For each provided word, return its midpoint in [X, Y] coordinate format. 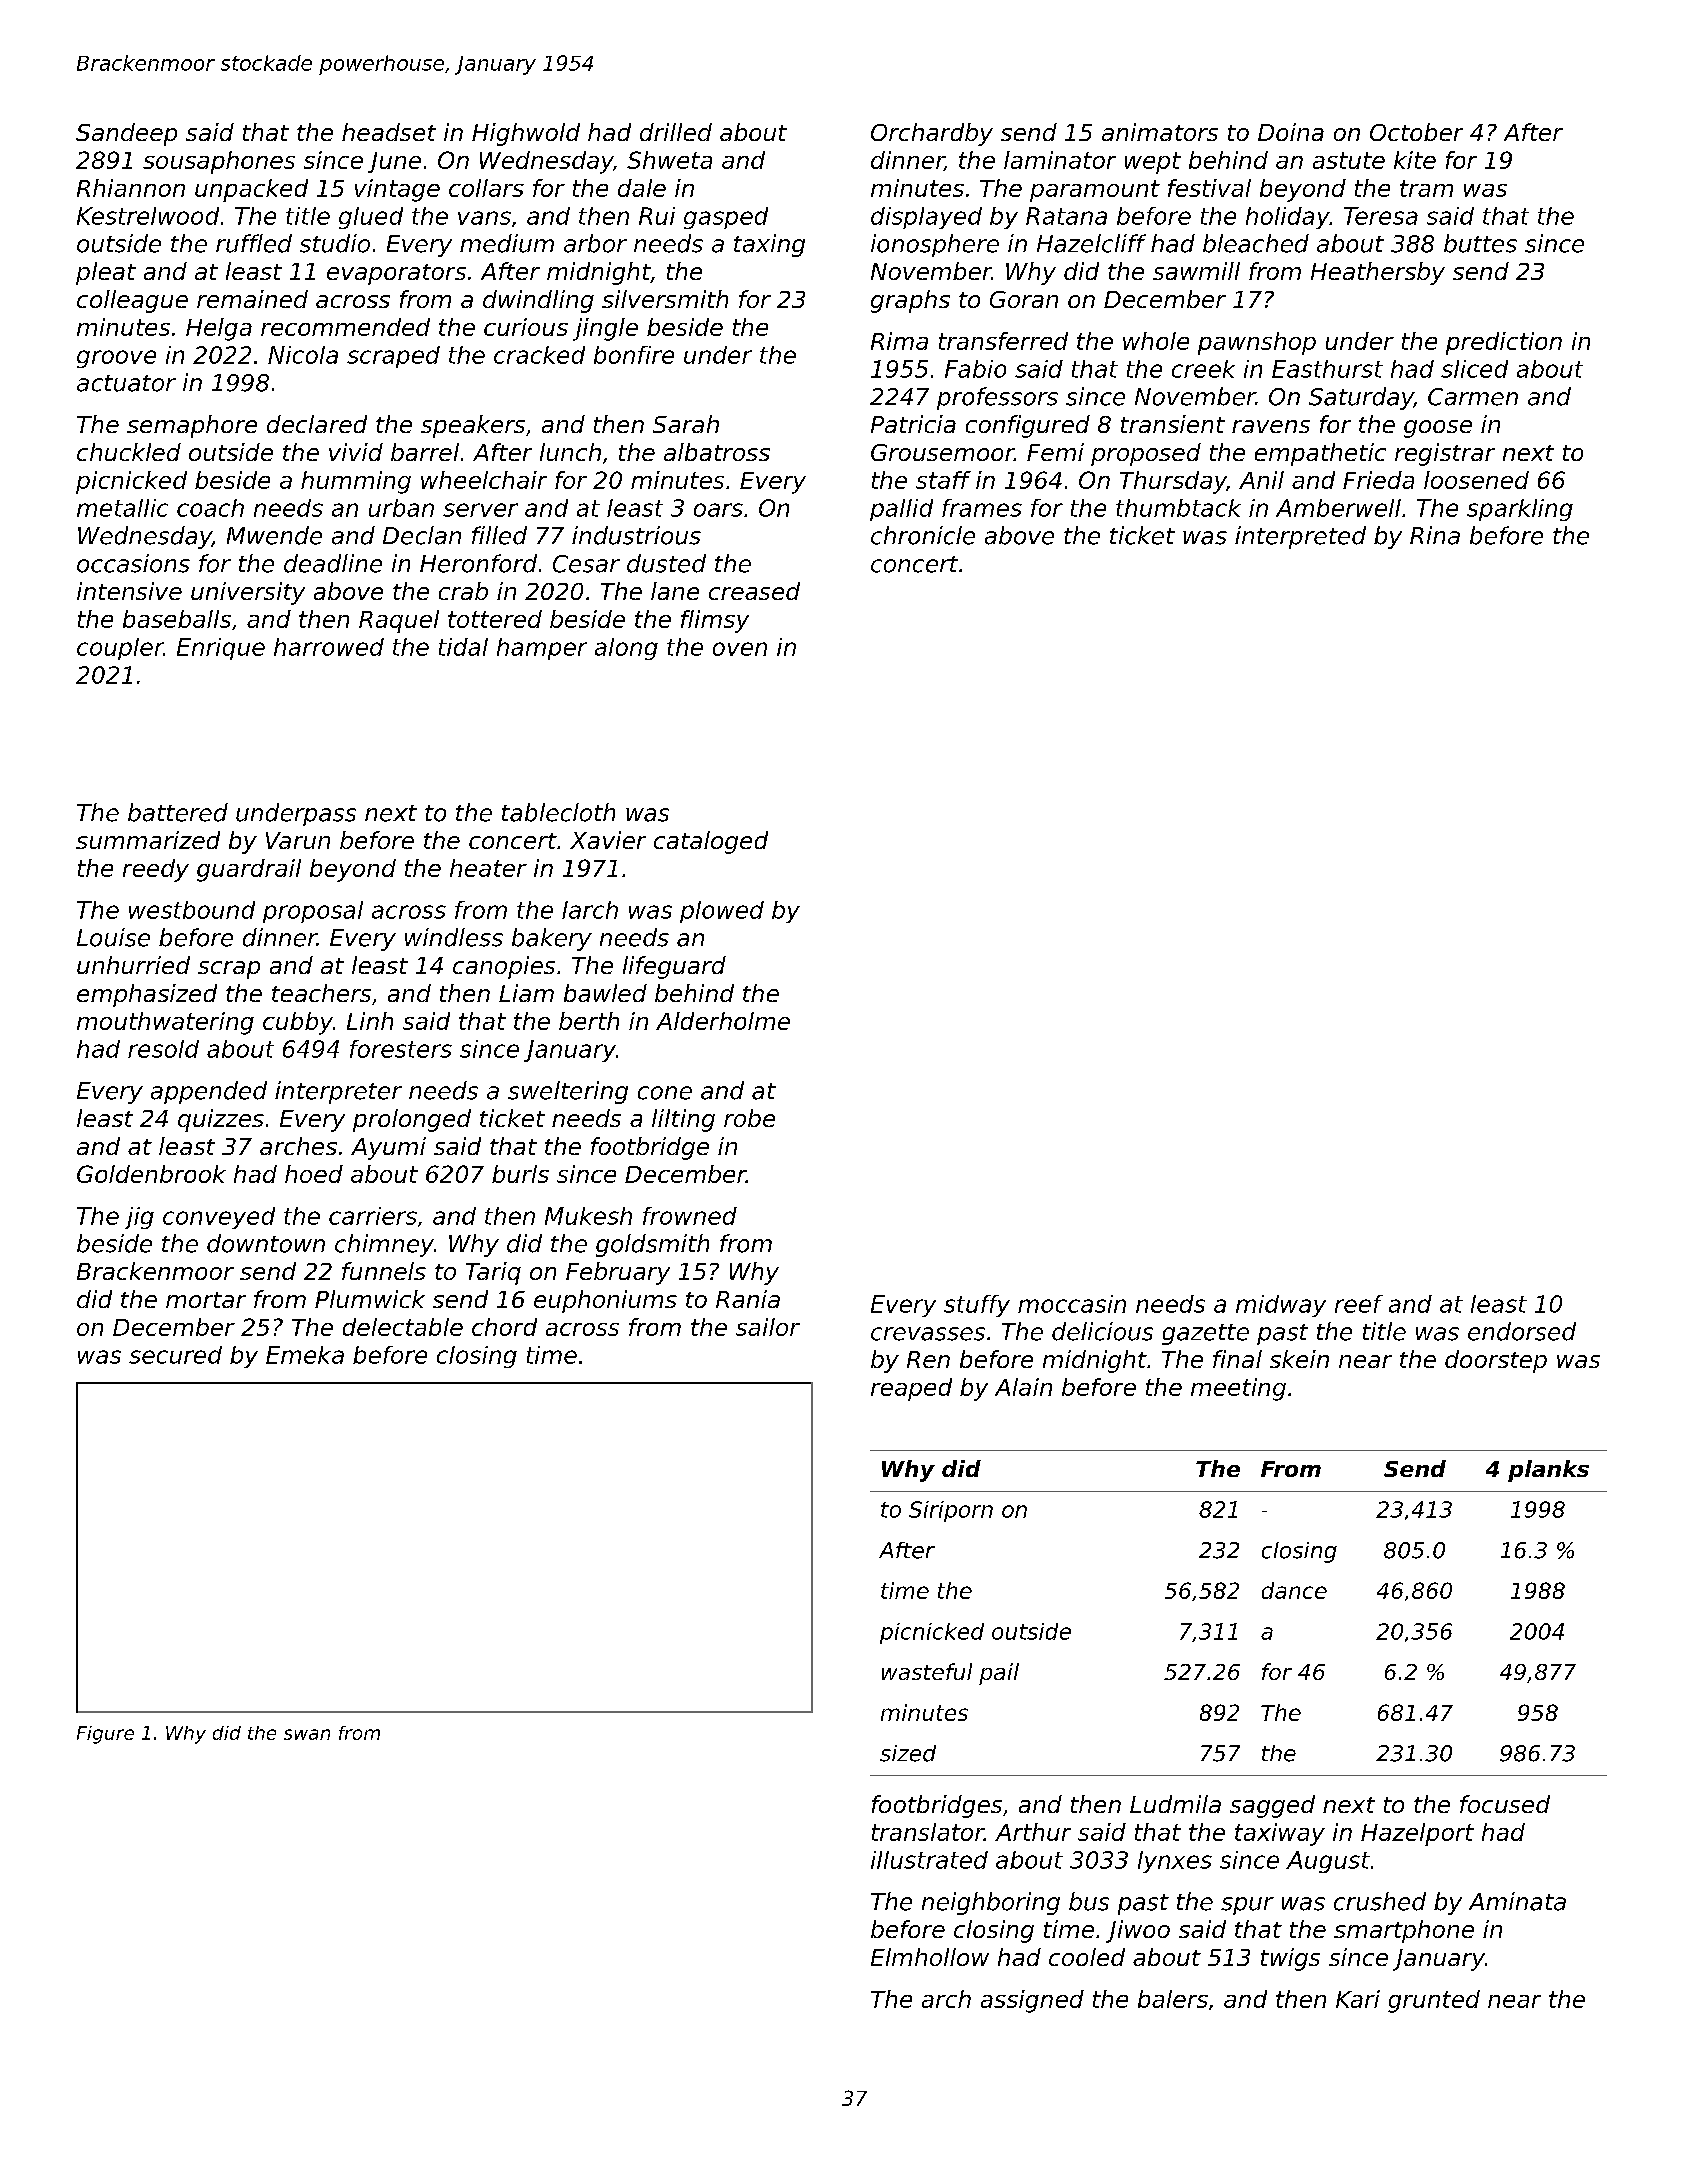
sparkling [1520, 510]
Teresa [1381, 216]
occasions [133, 563]
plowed [722, 912]
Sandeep [126, 134]
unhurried [133, 965]
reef [1359, 1304]
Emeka [305, 1355]
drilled [676, 132]
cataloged [711, 842]
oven [740, 649]
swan [307, 1734]
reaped [911, 1389]
